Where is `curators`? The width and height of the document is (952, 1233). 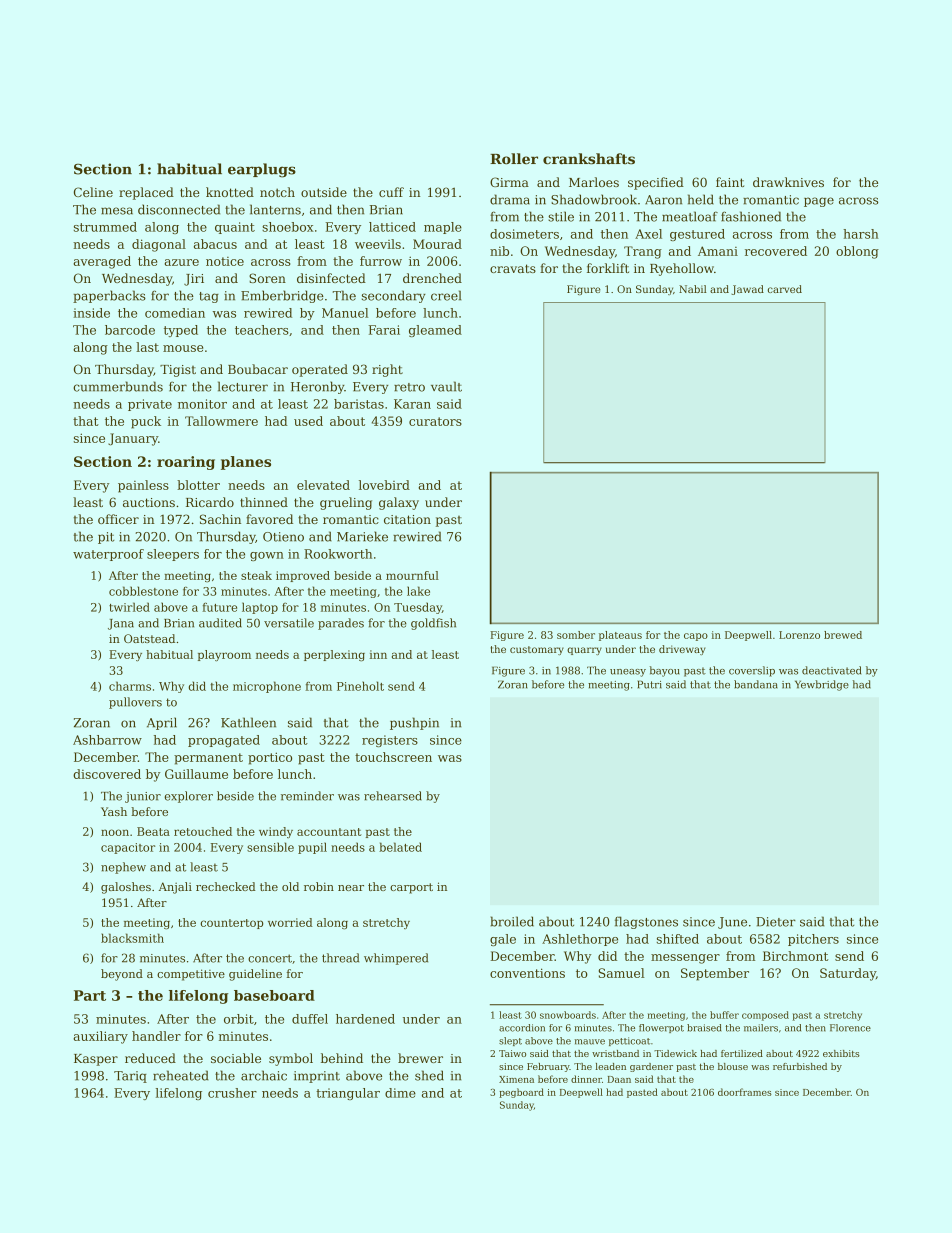 curators is located at coordinates (435, 421).
